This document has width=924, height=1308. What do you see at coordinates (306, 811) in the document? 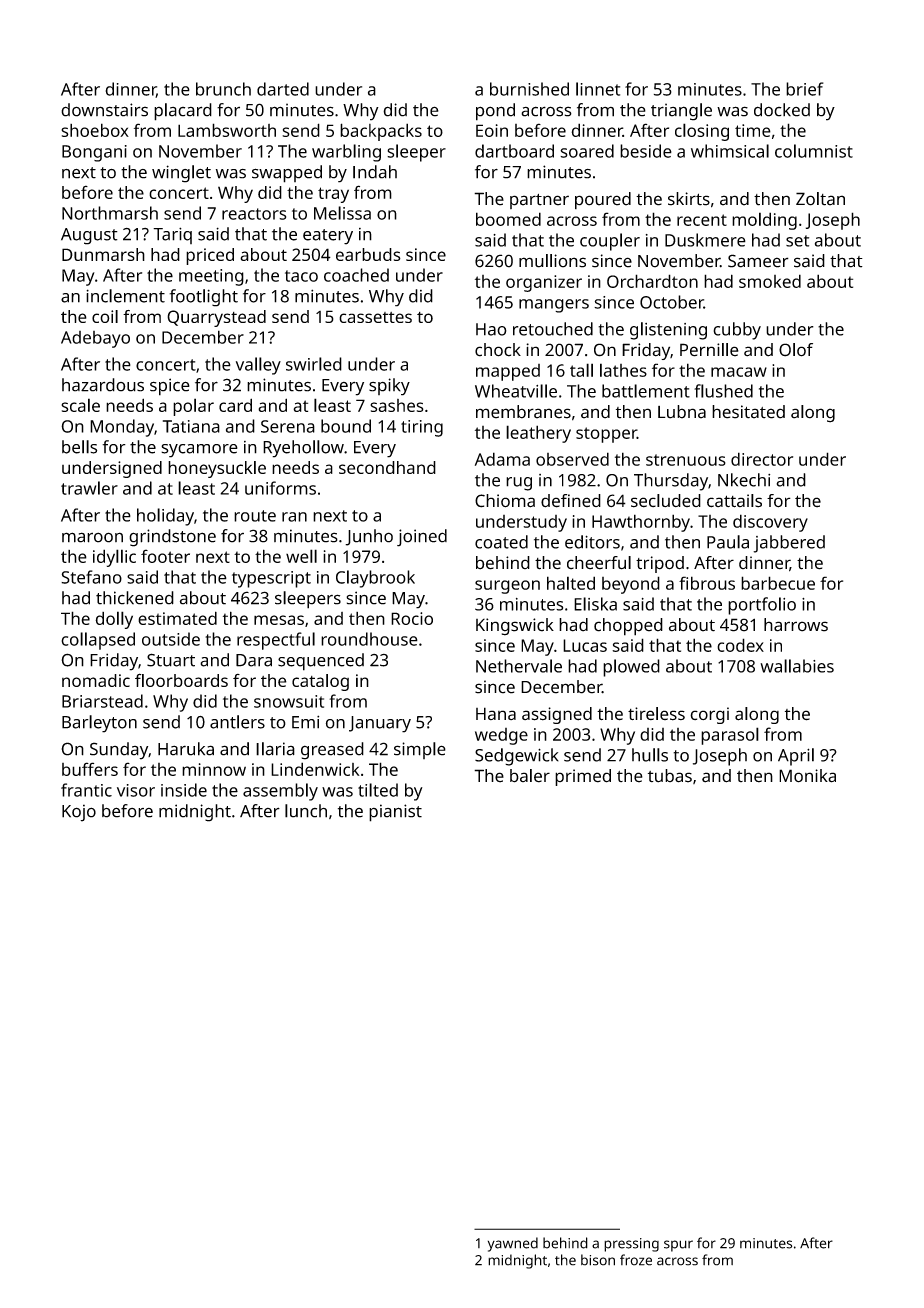
I see `lunch` at bounding box center [306, 811].
